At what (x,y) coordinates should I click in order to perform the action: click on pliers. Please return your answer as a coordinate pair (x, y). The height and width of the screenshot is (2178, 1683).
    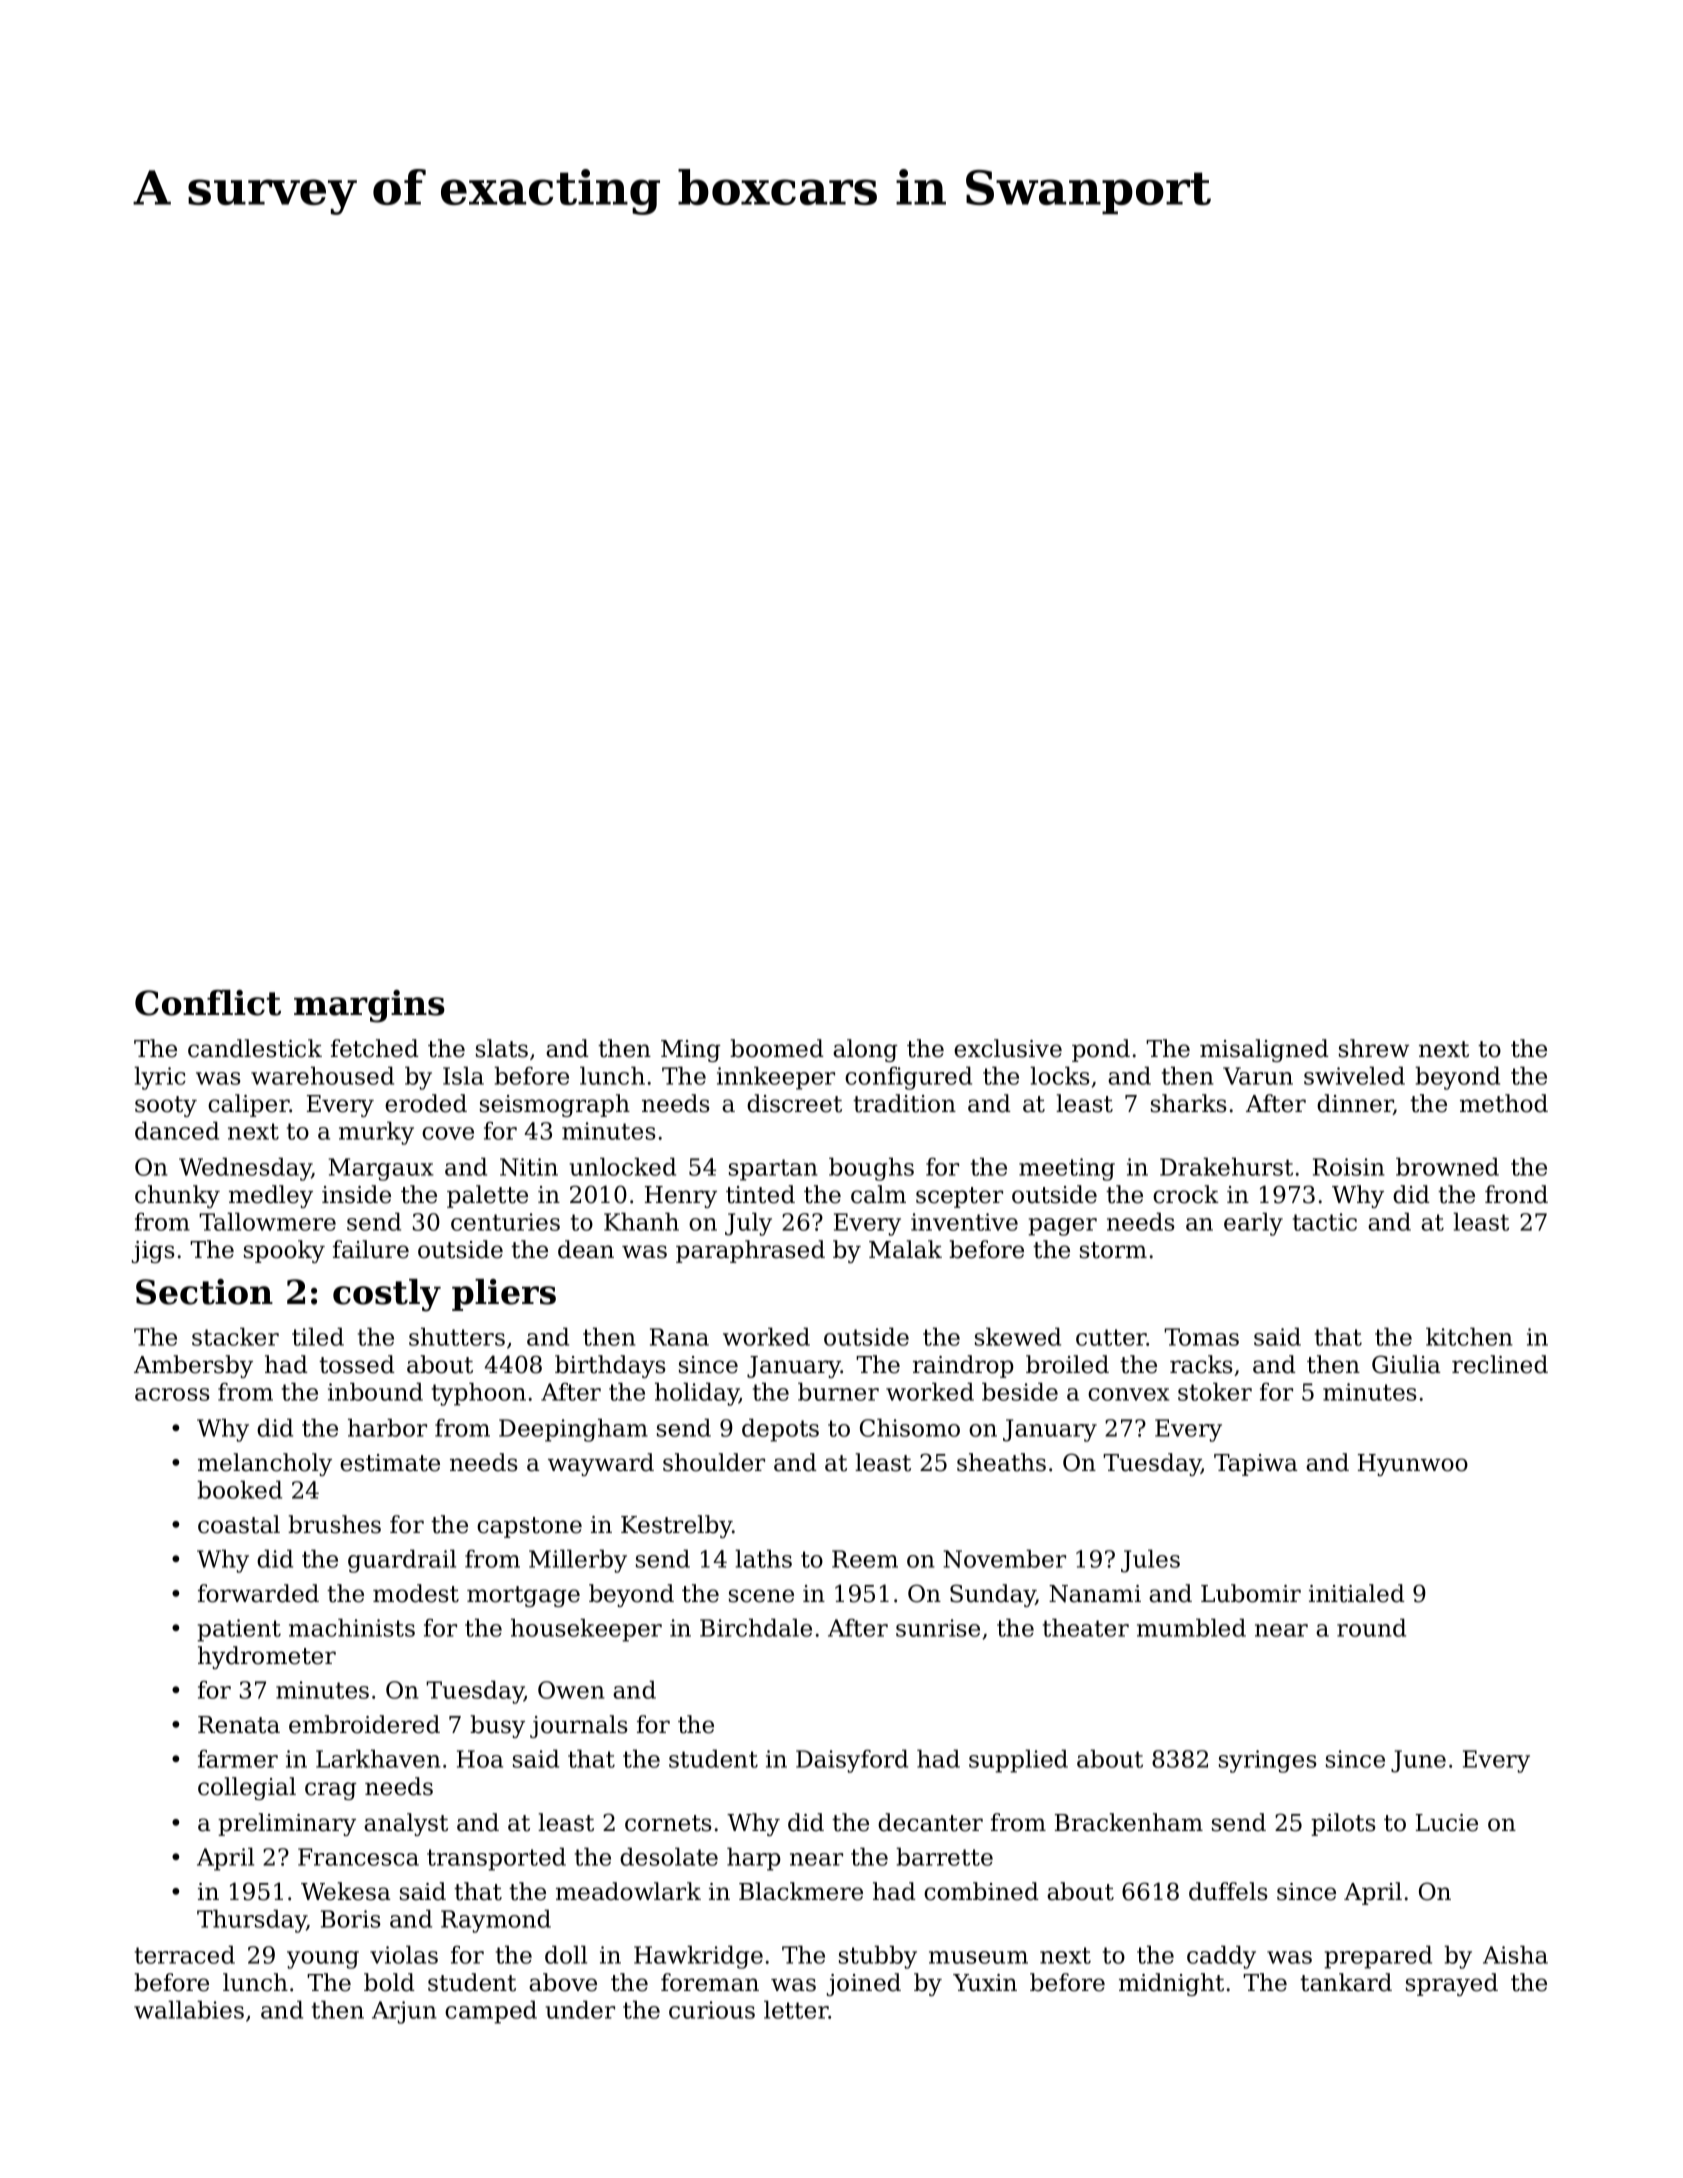
    Looking at the image, I should click on (504, 1295).
